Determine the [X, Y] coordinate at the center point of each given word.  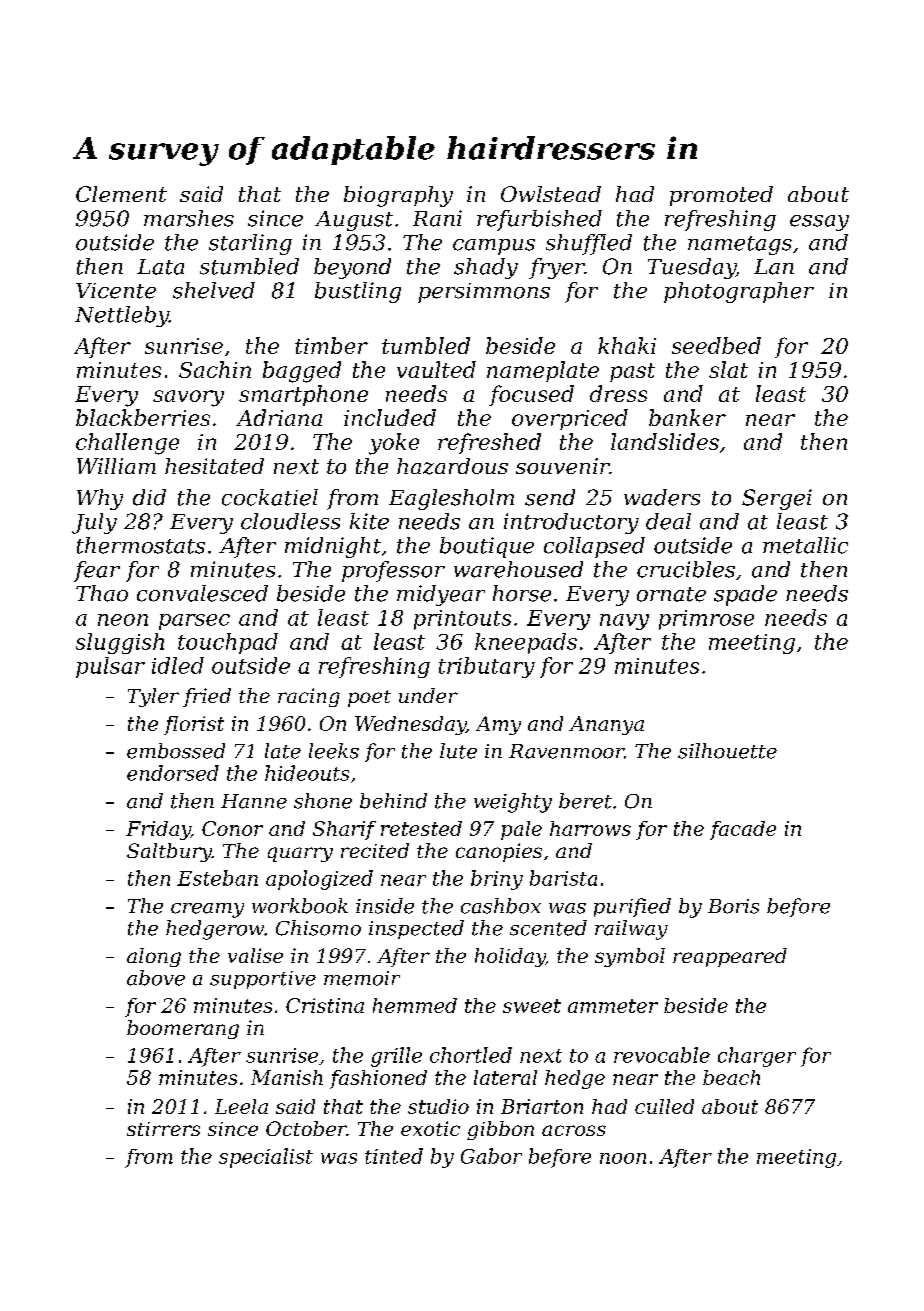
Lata [160, 267]
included [390, 417]
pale [521, 830]
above [156, 978]
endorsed [173, 773]
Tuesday [692, 268]
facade [743, 830]
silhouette [727, 751]
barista [563, 878]
